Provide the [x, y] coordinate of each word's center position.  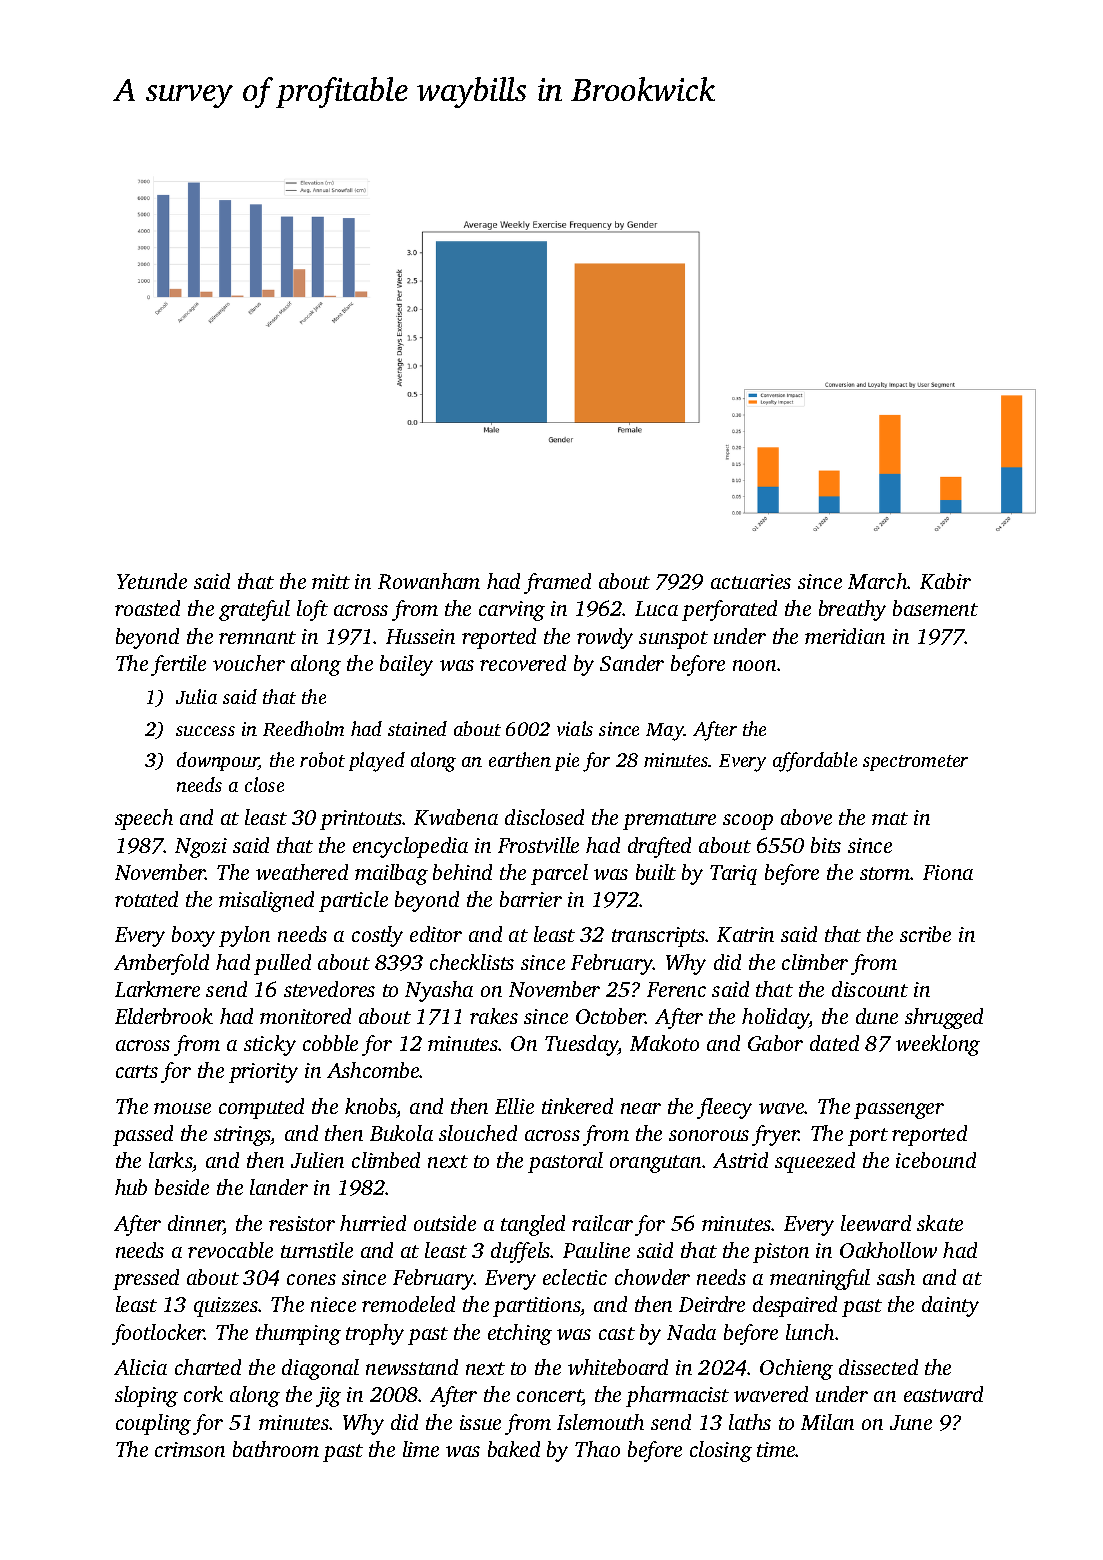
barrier [531, 899]
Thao [597, 1449]
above [806, 817]
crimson [190, 1449]
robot [322, 759]
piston [781, 1253]
